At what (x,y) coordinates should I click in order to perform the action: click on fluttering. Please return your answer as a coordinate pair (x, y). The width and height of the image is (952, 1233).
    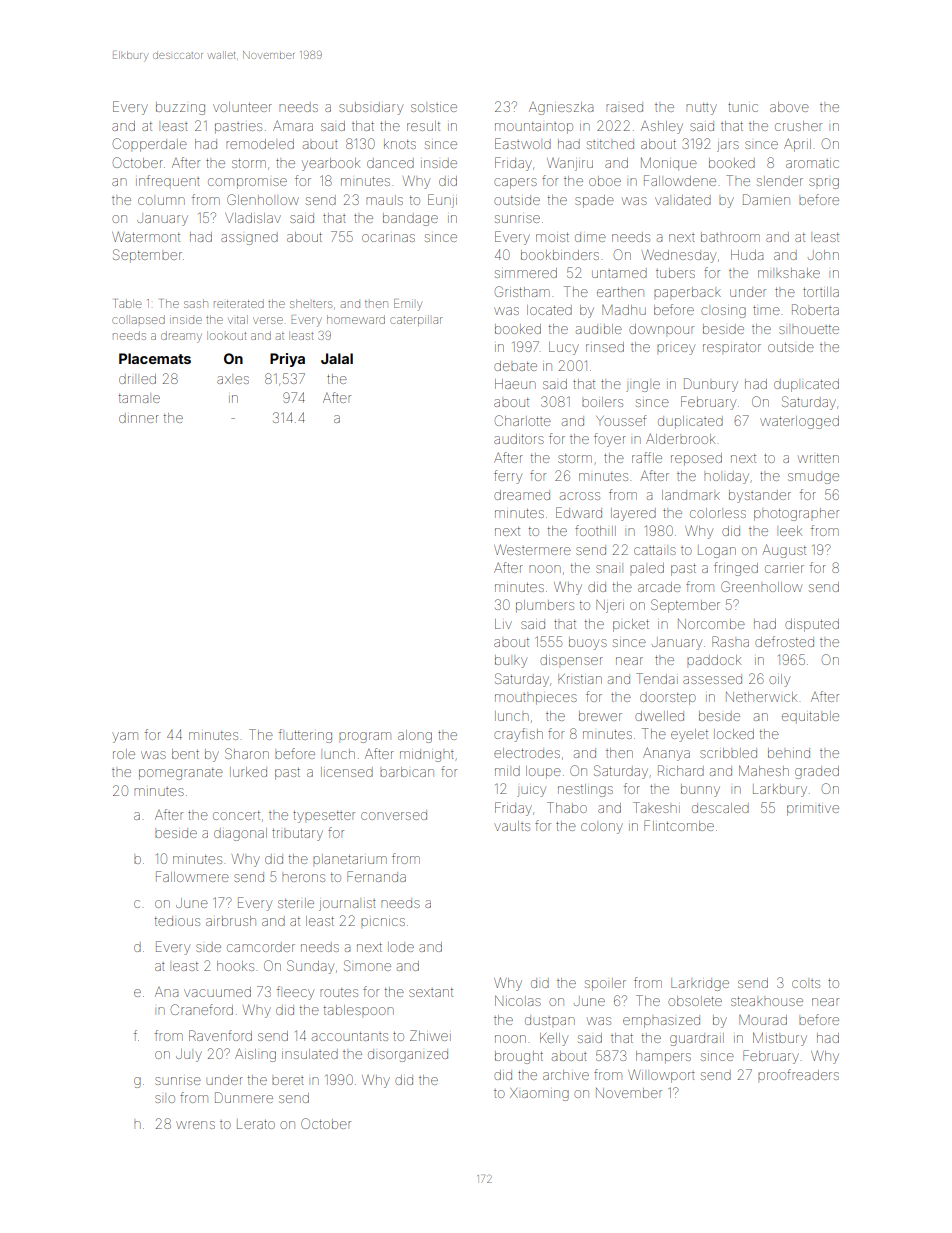
    Looking at the image, I should click on (305, 736).
